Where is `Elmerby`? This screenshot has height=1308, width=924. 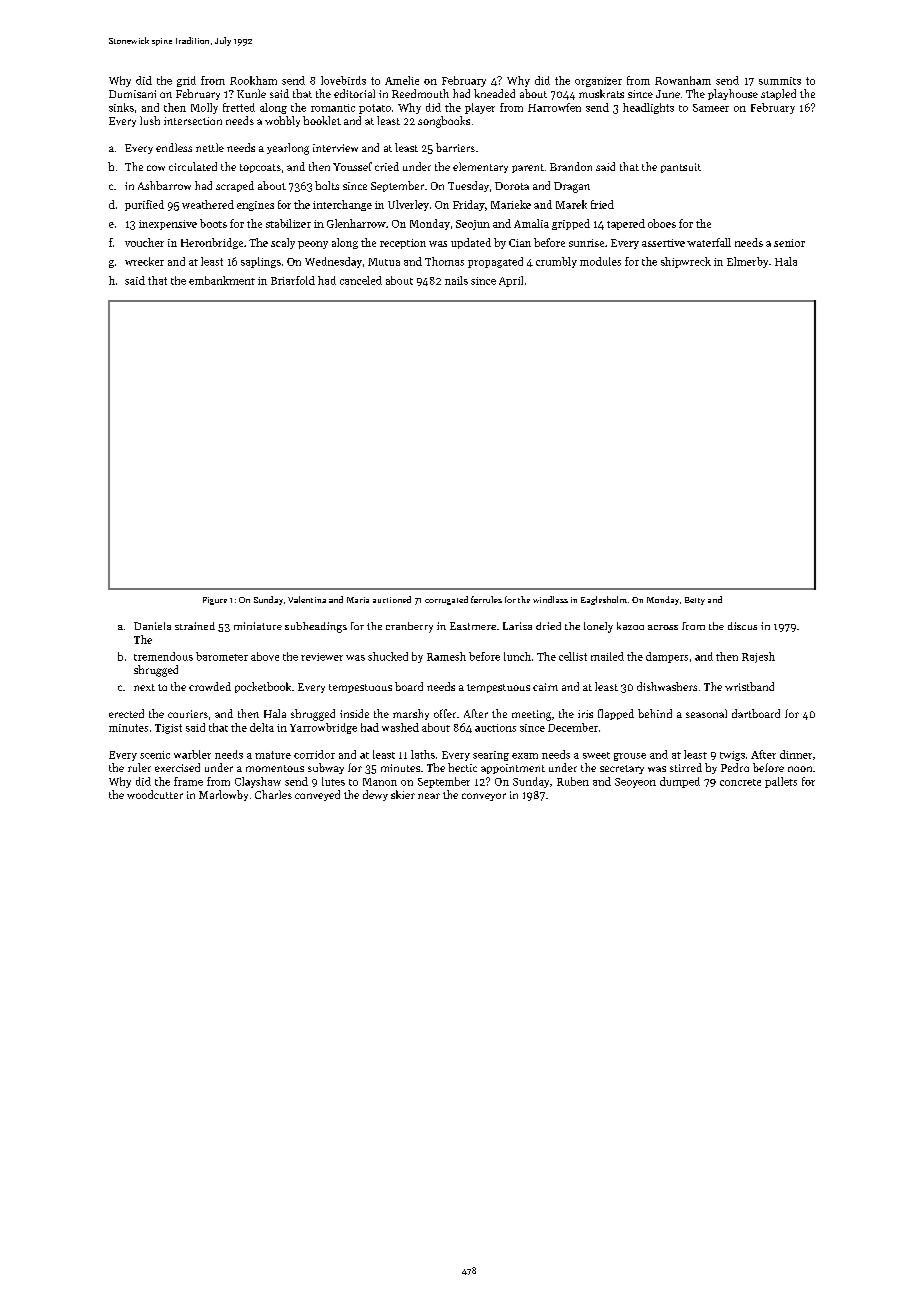 Elmerby is located at coordinates (747, 262).
